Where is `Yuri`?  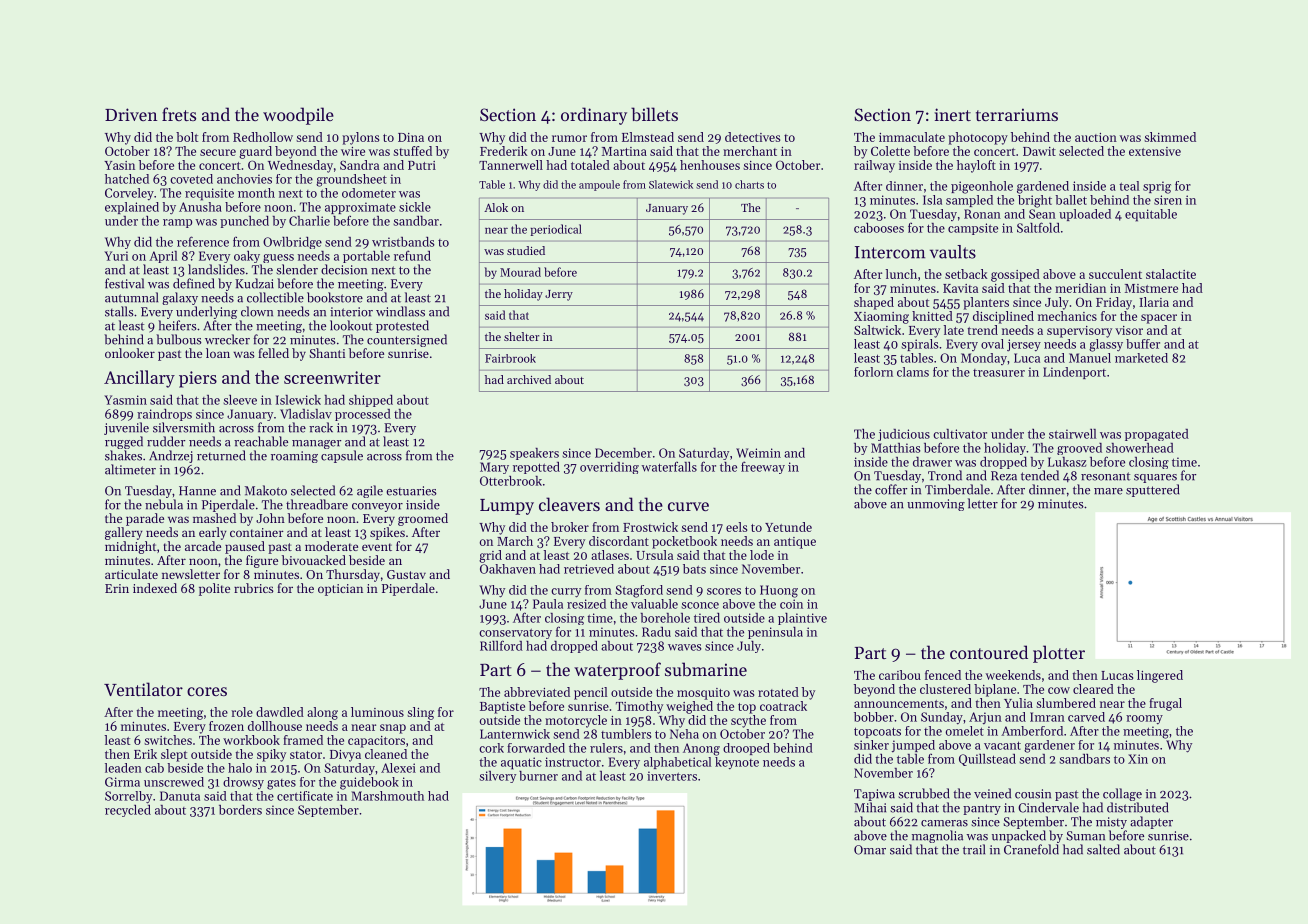
Yuri is located at coordinates (116, 256).
